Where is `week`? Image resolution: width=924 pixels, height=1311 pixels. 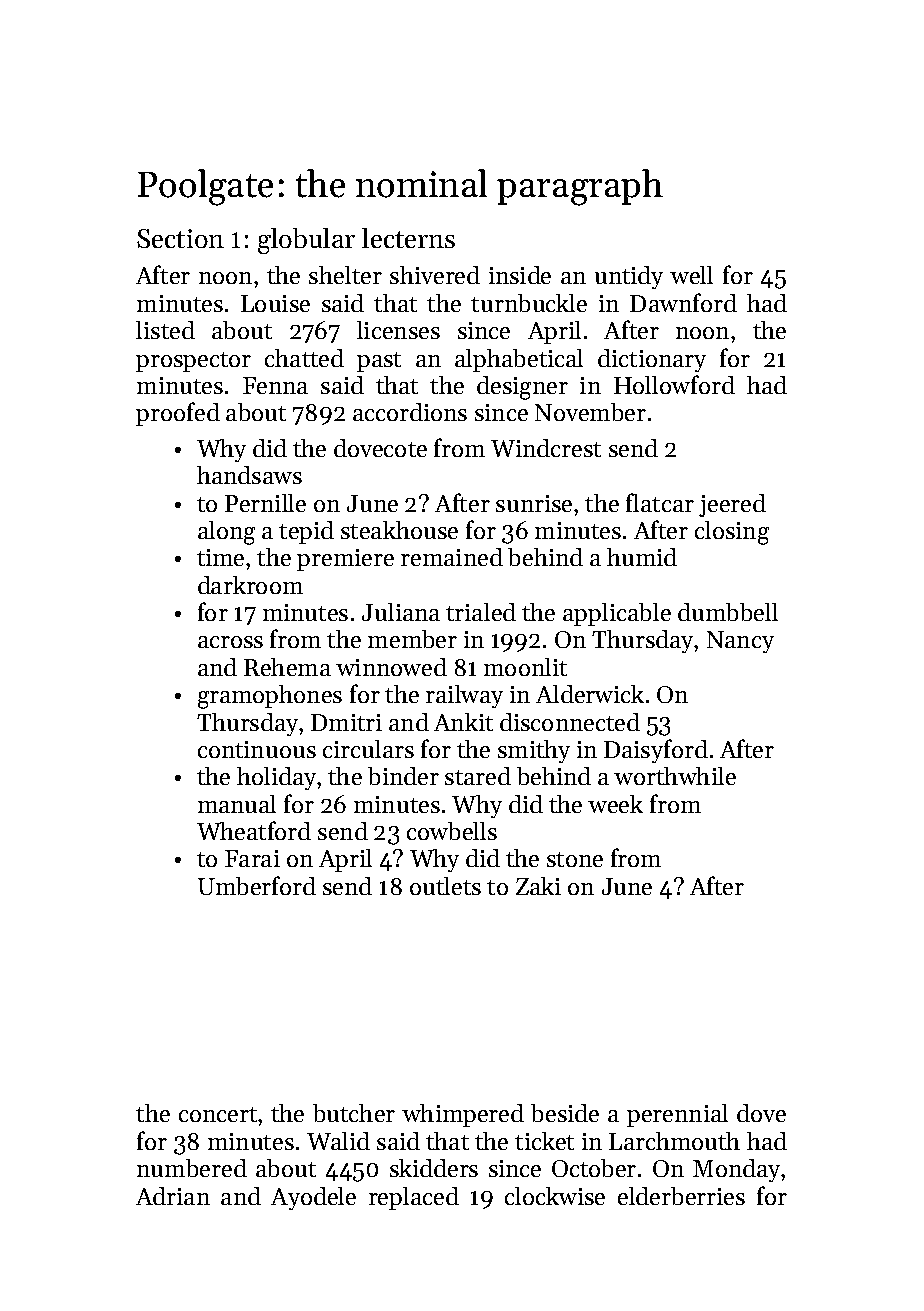
week is located at coordinates (615, 804).
